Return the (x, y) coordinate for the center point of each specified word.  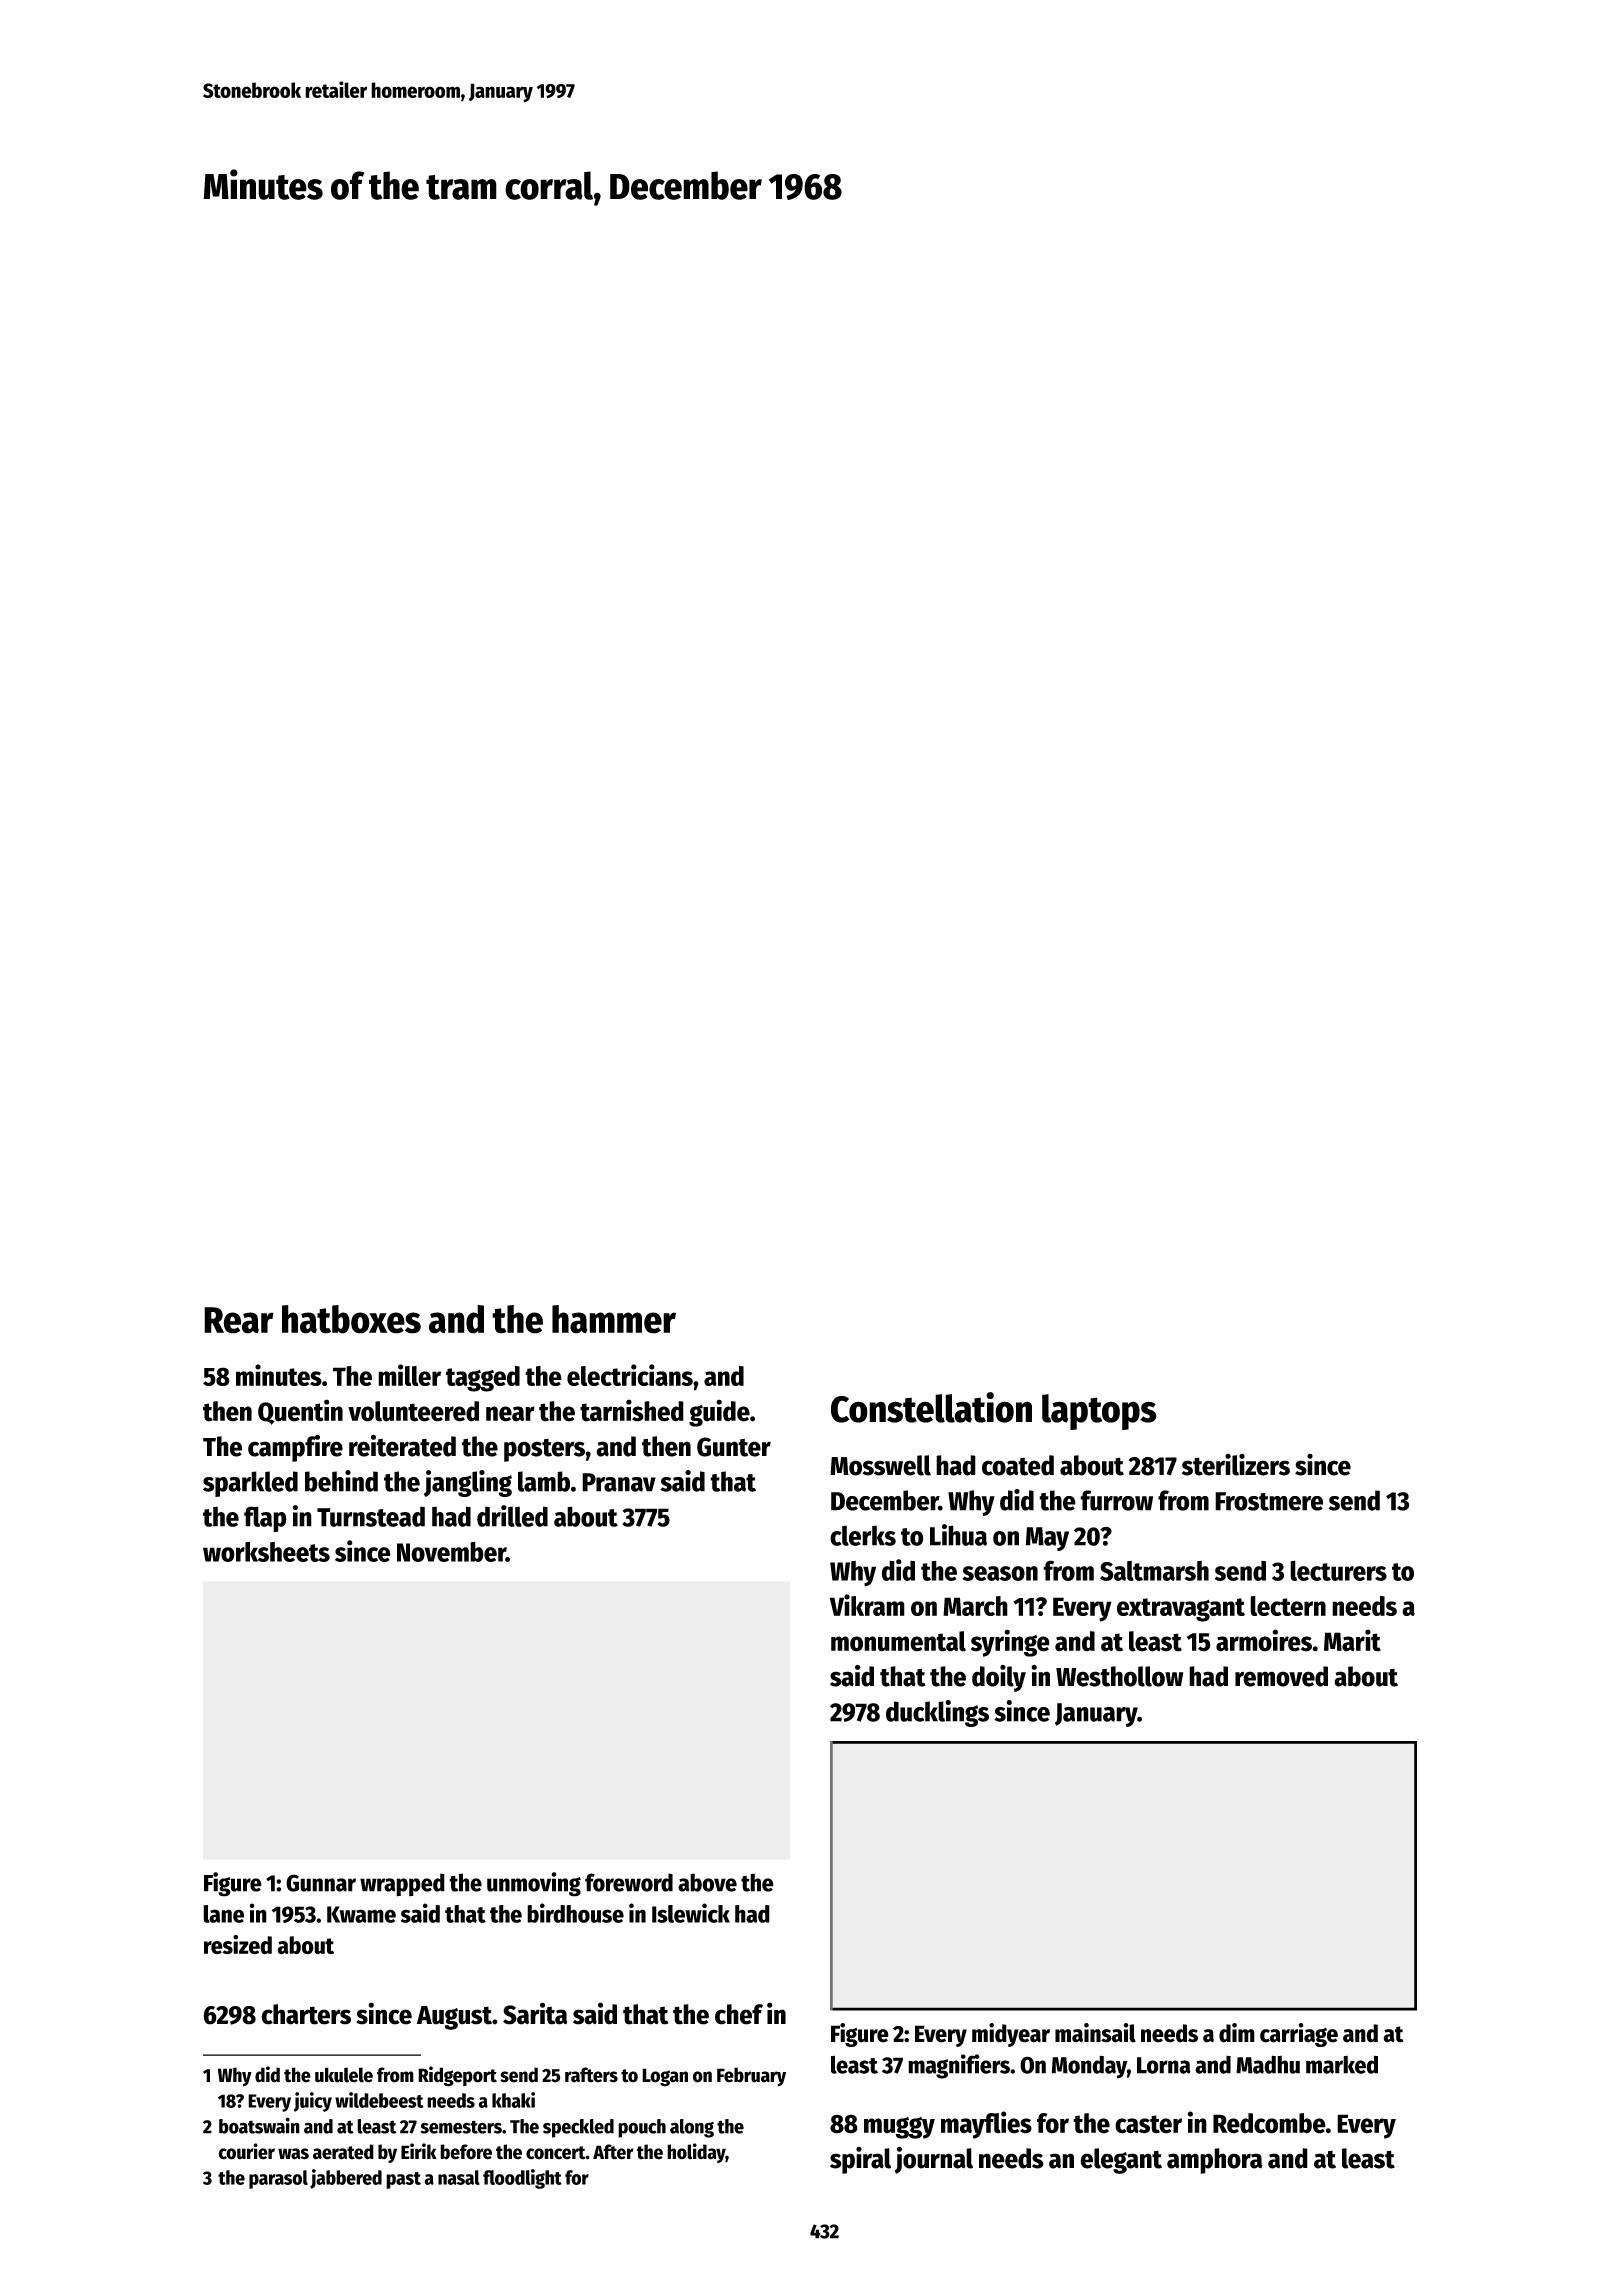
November (451, 1552)
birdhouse (575, 1913)
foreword (629, 1882)
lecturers (1338, 1570)
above (707, 1882)
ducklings (937, 1713)
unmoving (534, 1884)
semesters (461, 2127)
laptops (1099, 1412)
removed (1281, 1676)
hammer (614, 1319)
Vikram (867, 1605)
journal (934, 2160)
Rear (239, 1320)
